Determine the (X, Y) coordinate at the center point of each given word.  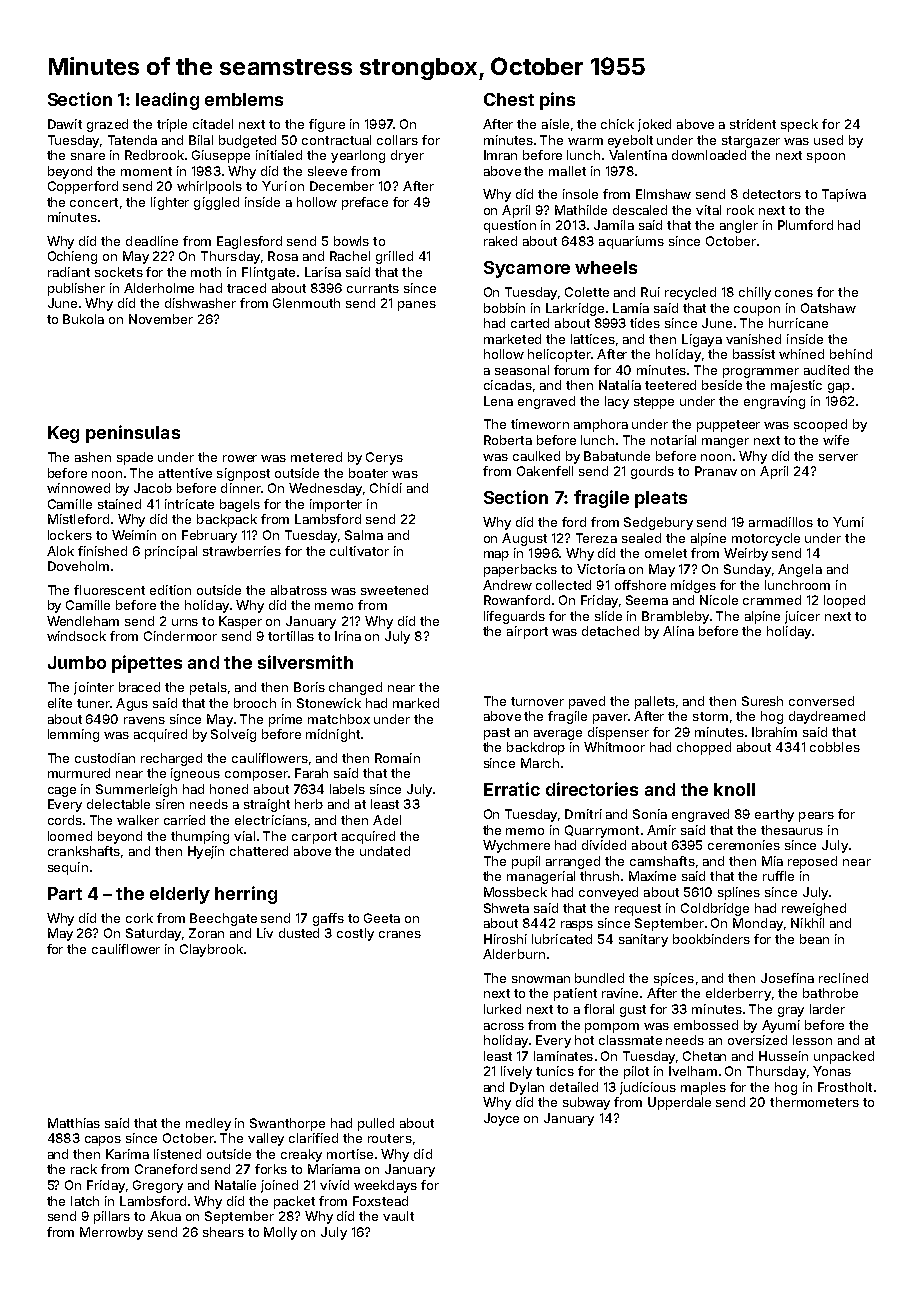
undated (385, 851)
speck (799, 125)
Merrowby (111, 1233)
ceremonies (744, 845)
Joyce (501, 1119)
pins (557, 101)
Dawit (65, 124)
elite (60, 703)
